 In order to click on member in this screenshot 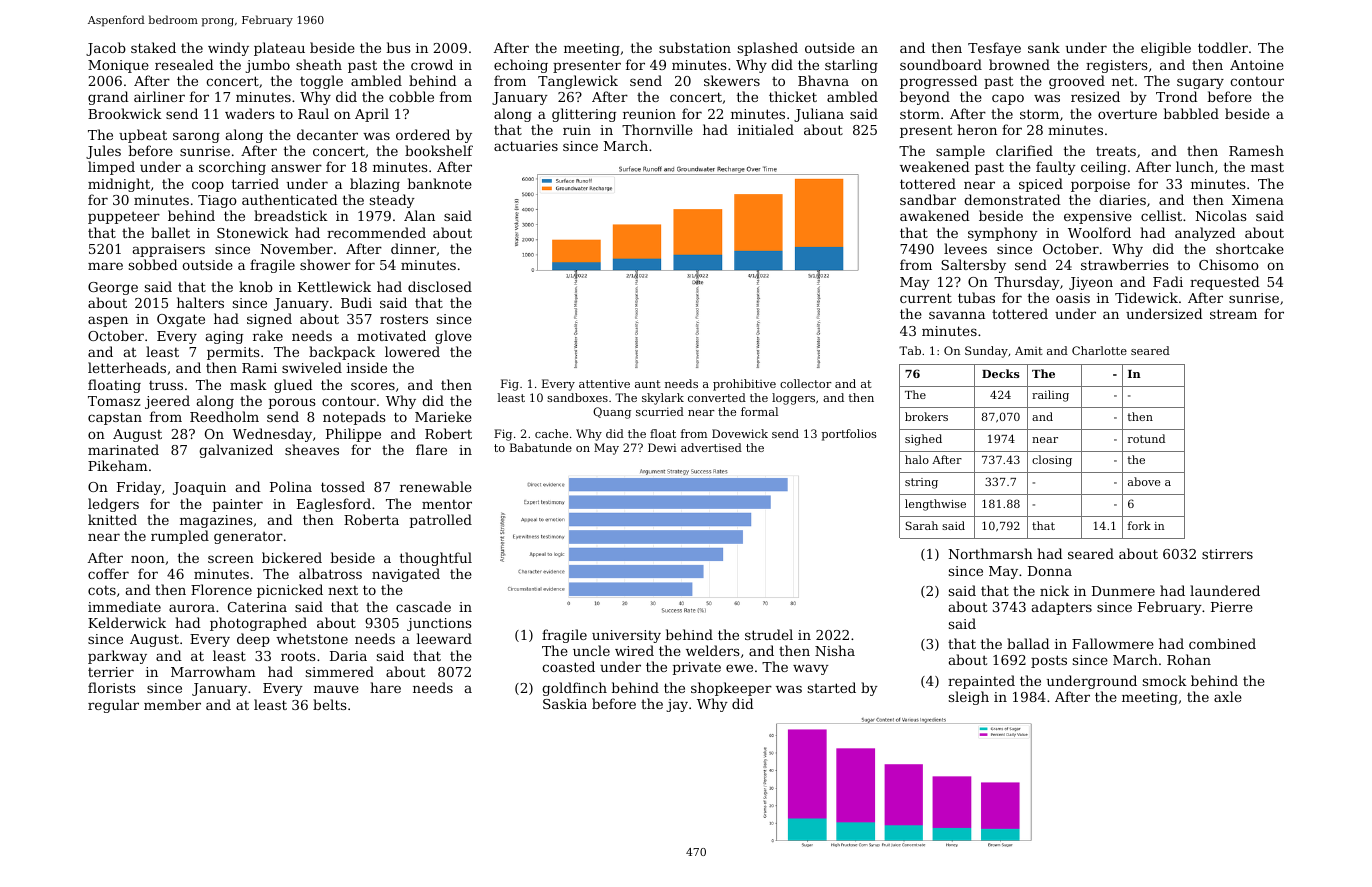, I will do `click(172, 704)`.
